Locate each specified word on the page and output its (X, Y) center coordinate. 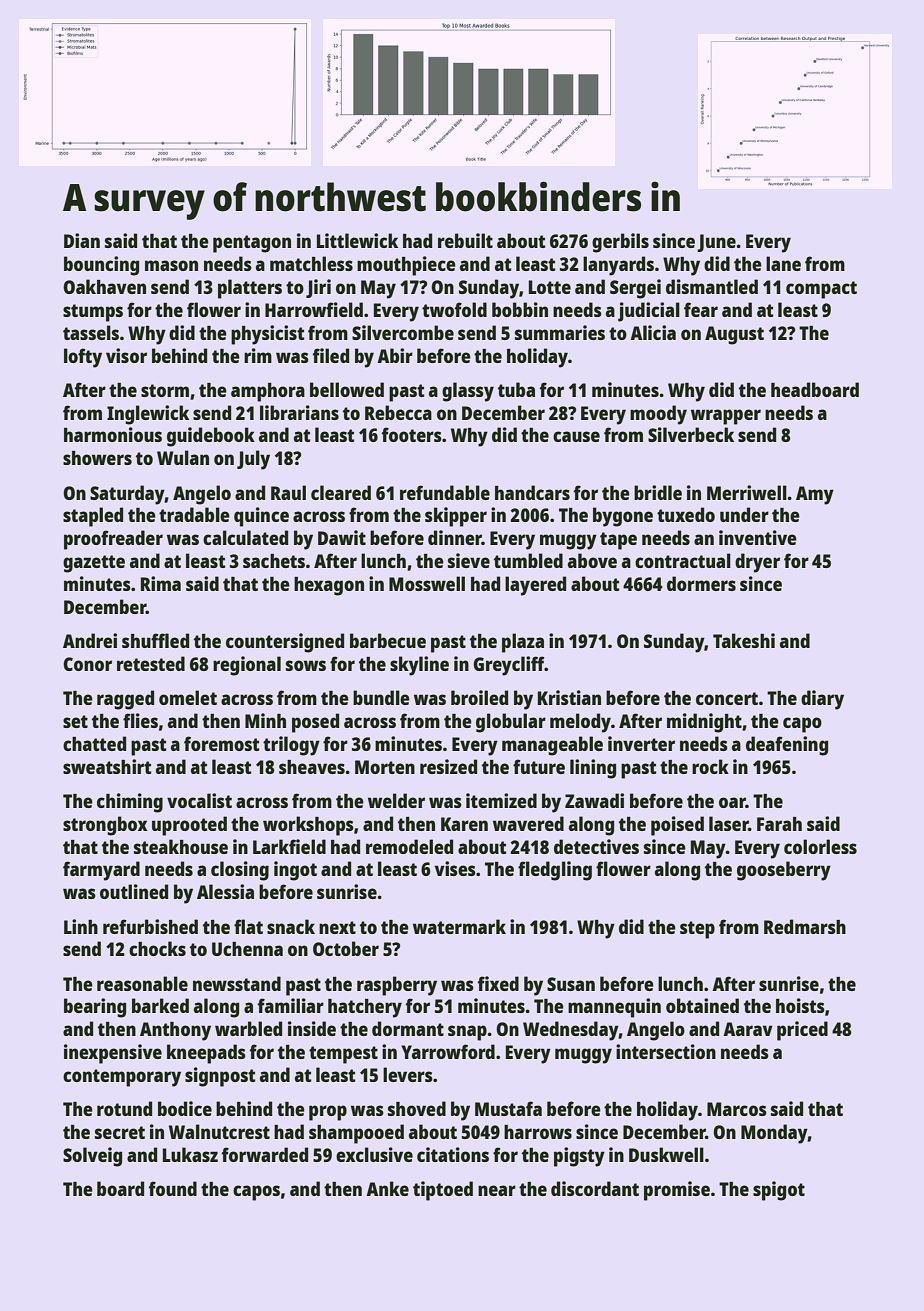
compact (821, 290)
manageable (552, 746)
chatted (94, 743)
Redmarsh (805, 926)
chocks (157, 948)
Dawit (342, 537)
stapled (93, 517)
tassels (91, 332)
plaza (523, 643)
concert (727, 698)
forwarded (265, 1154)
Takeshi (744, 640)
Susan (571, 984)
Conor (87, 664)
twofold (454, 309)
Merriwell (747, 492)
